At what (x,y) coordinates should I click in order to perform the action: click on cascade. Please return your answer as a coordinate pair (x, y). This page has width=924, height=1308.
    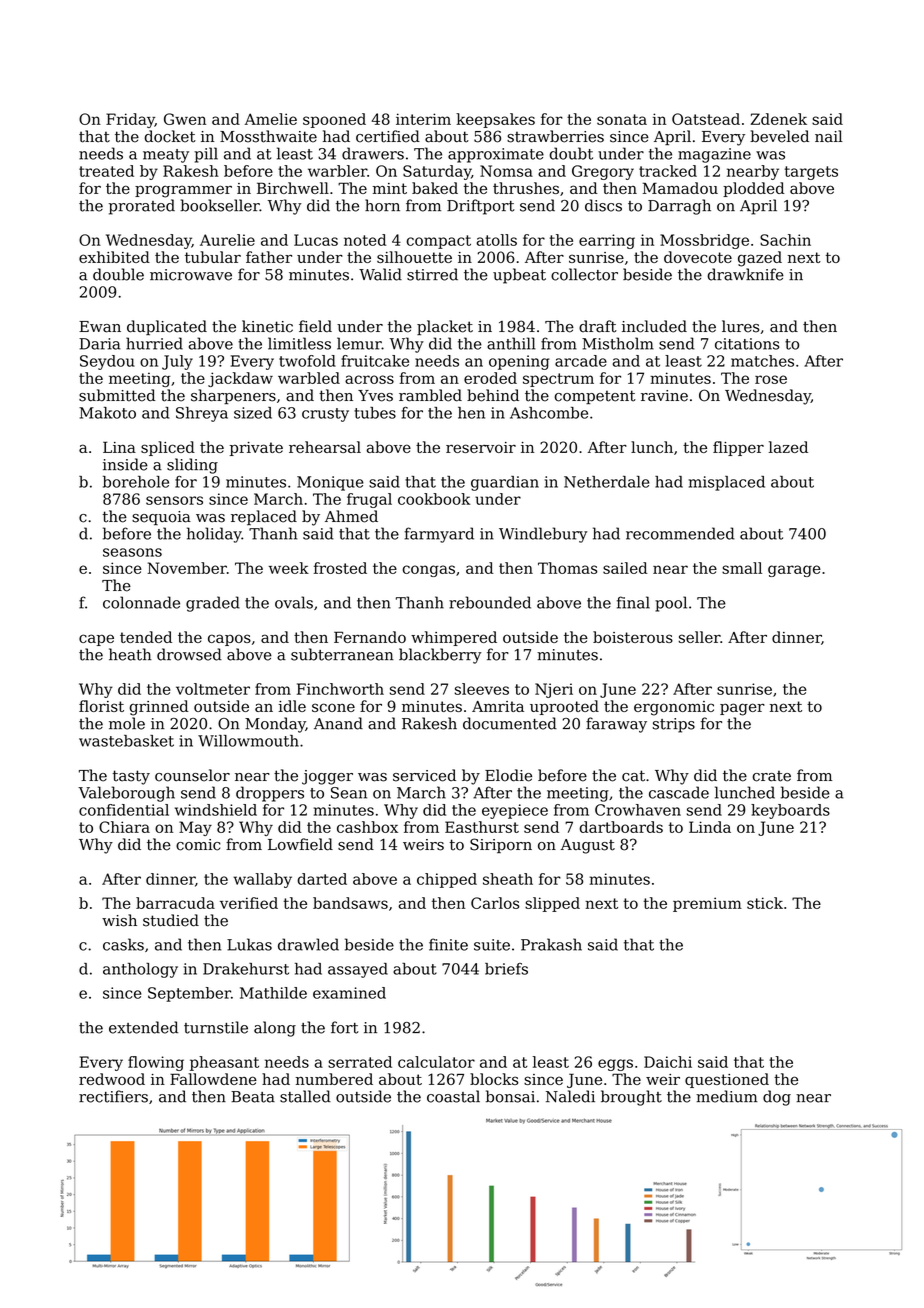
    Looking at the image, I should click on (679, 792).
